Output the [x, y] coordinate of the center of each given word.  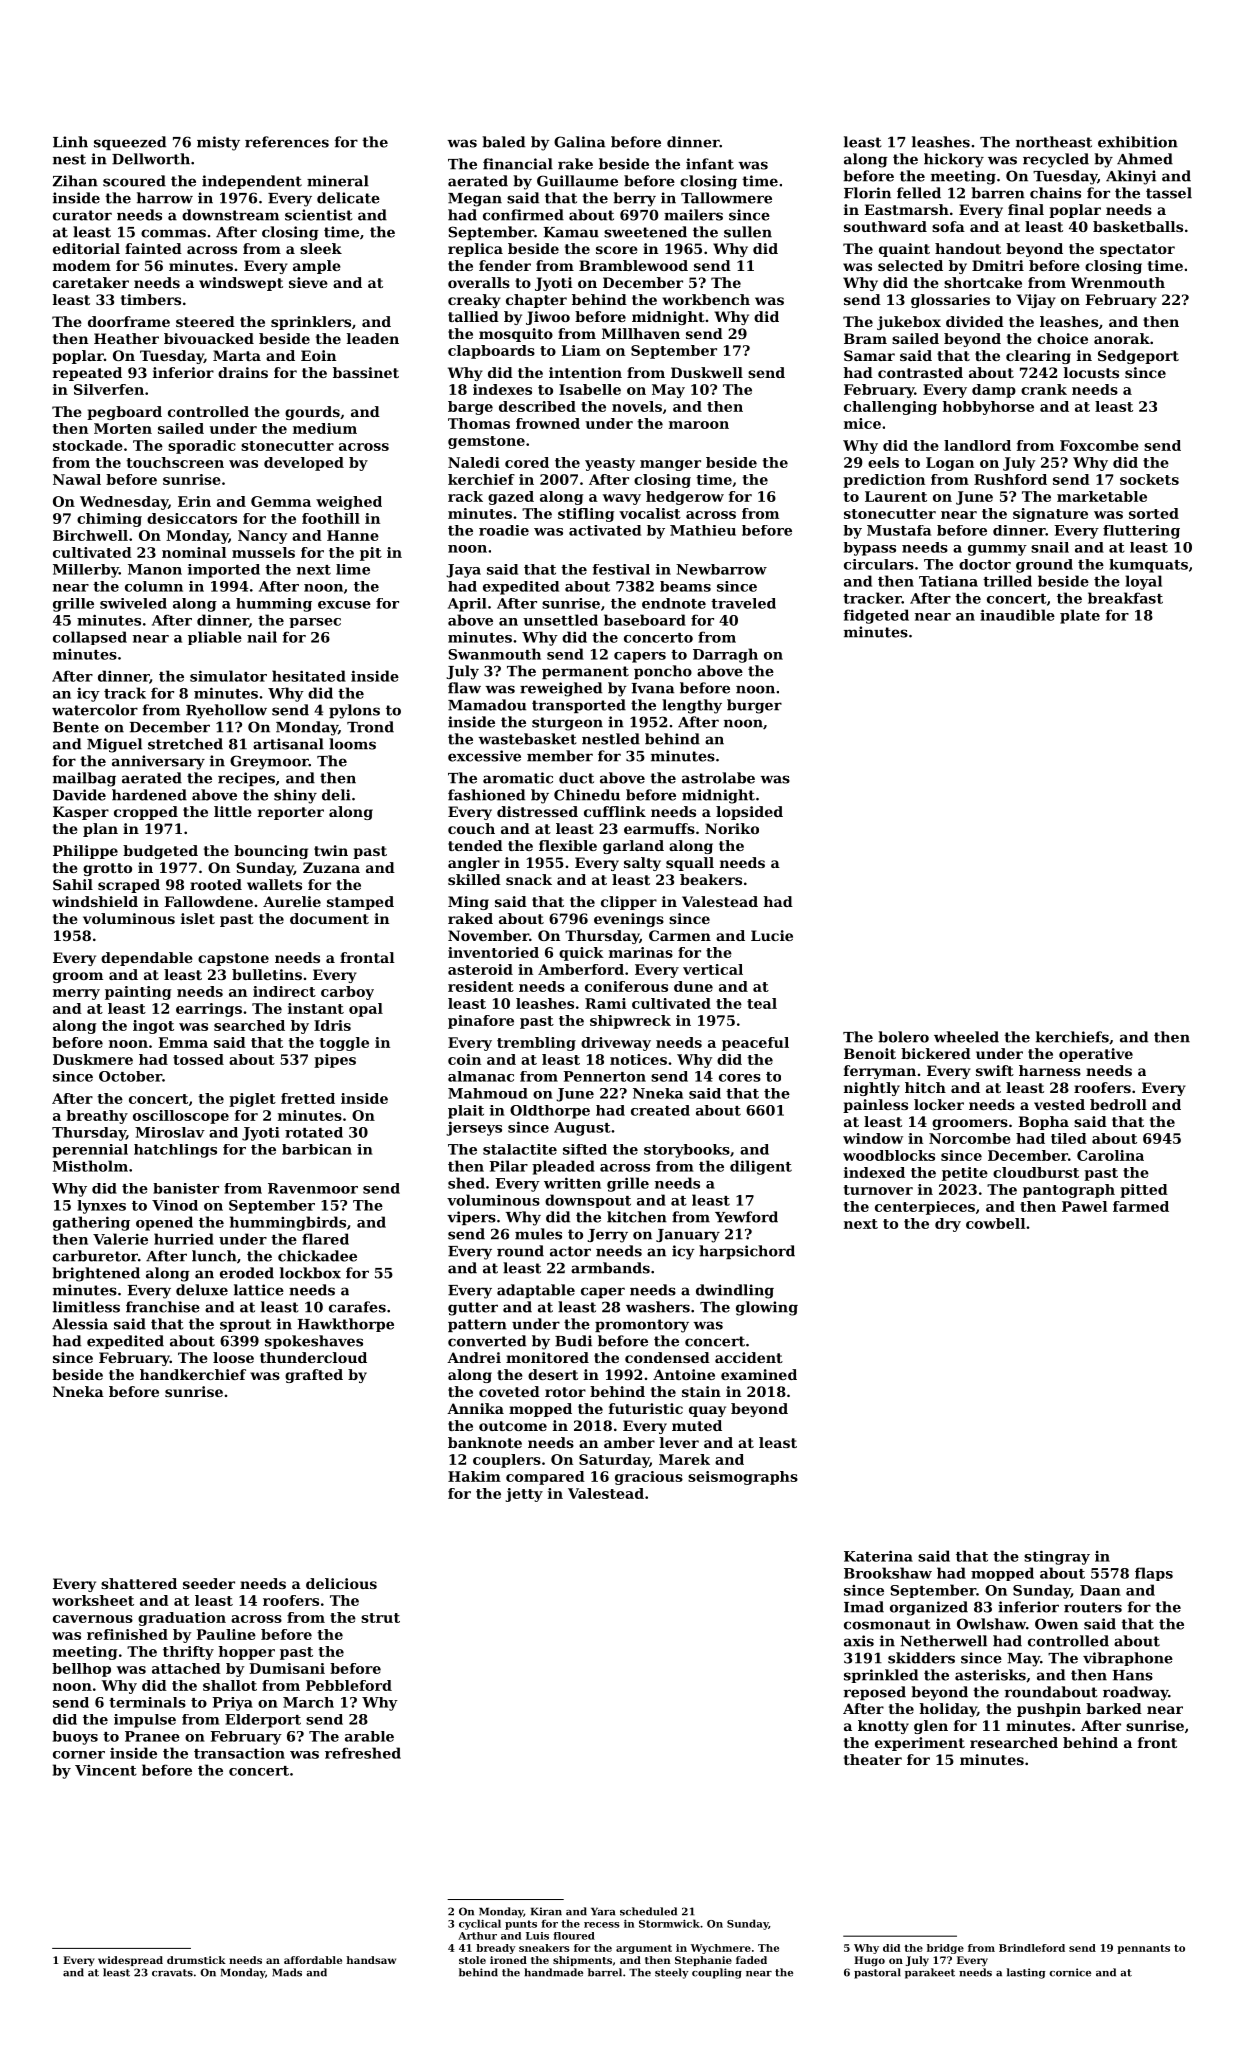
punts [521, 1925]
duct [576, 778]
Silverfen [109, 389]
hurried [184, 1239]
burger [754, 706]
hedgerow [685, 498]
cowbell [995, 1223]
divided [975, 321]
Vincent [106, 1770]
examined [759, 1374]
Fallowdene [208, 901]
